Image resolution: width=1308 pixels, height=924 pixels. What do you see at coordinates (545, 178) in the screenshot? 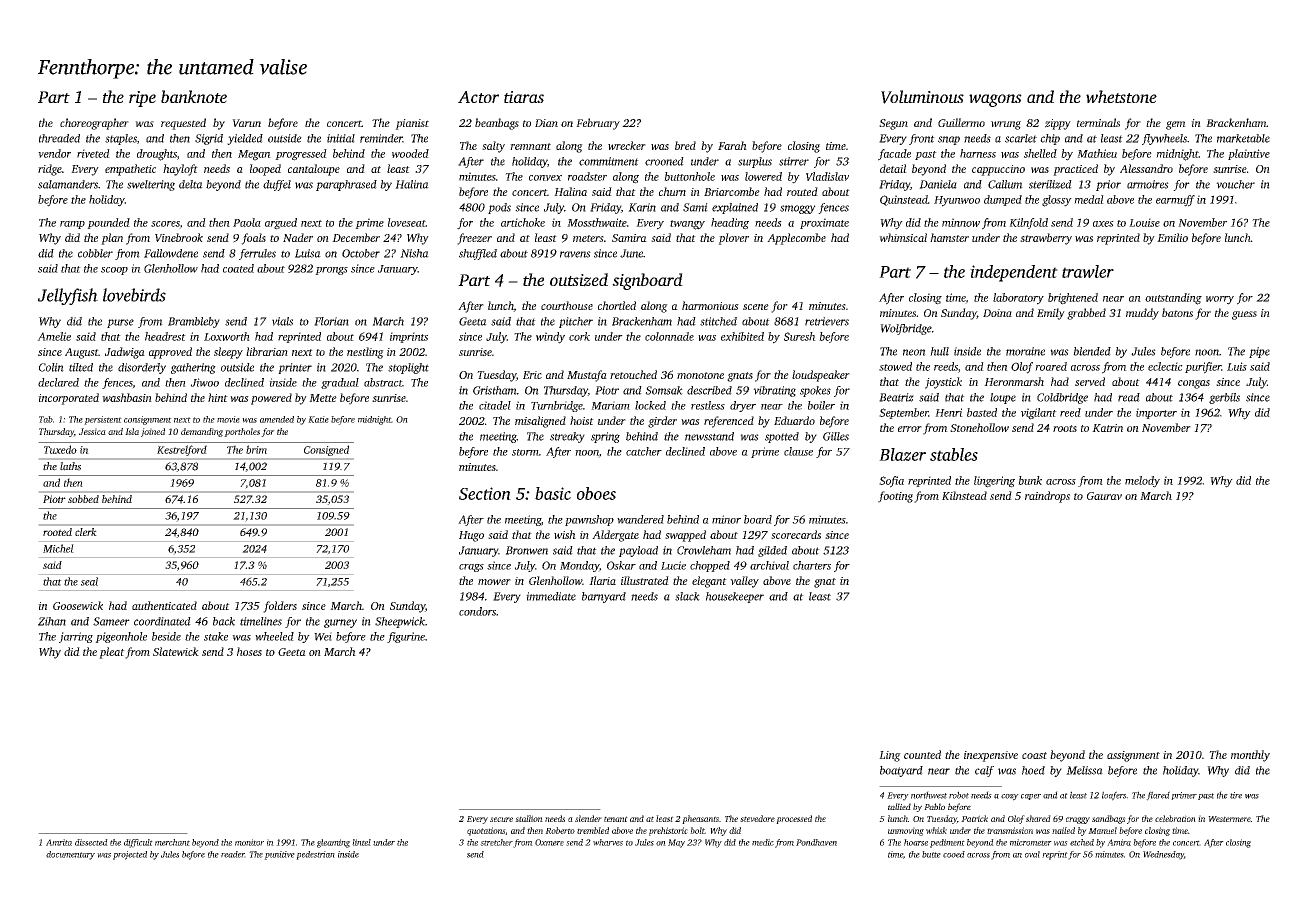
I see `convex` at bounding box center [545, 178].
